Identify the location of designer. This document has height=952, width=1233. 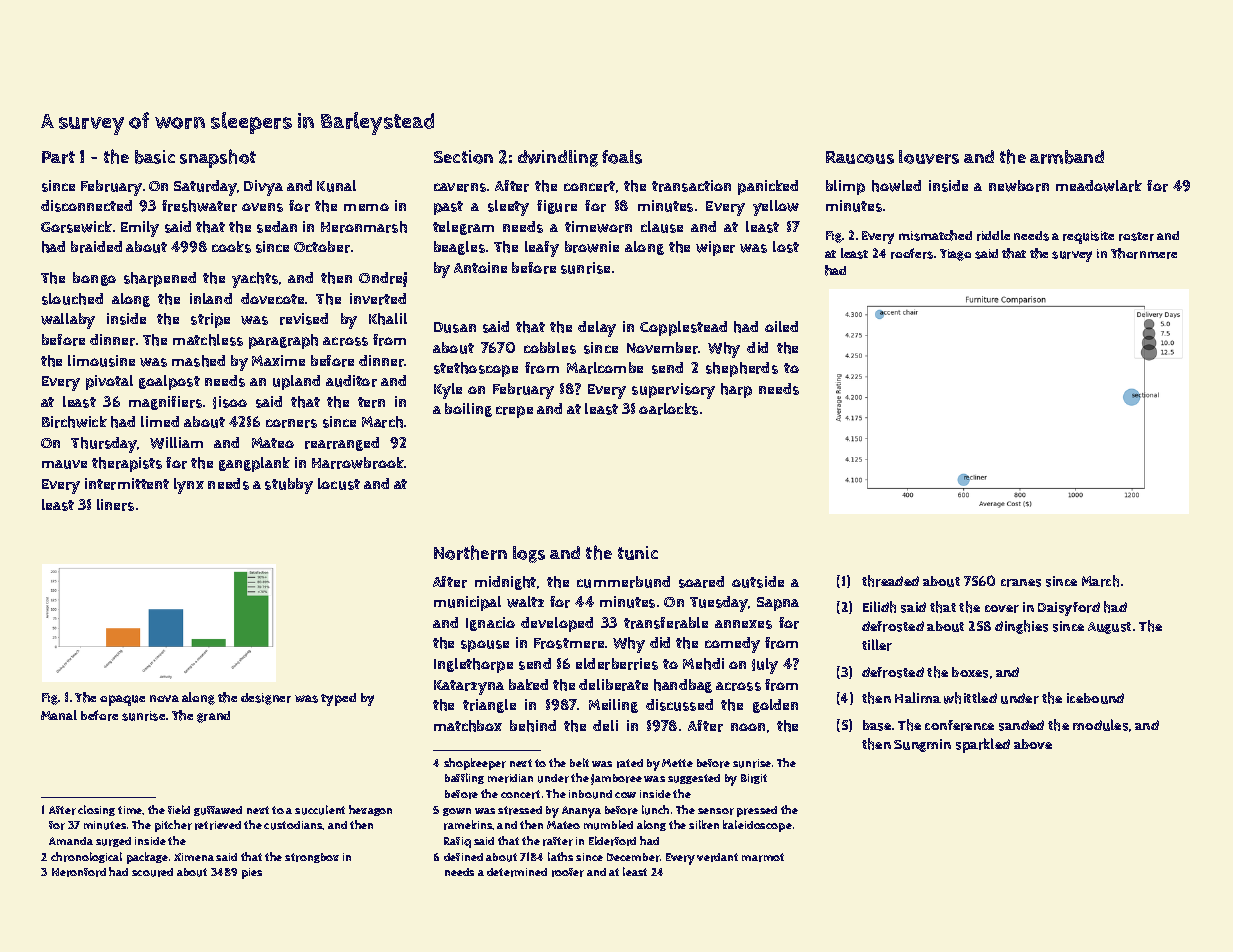
(266, 699).
